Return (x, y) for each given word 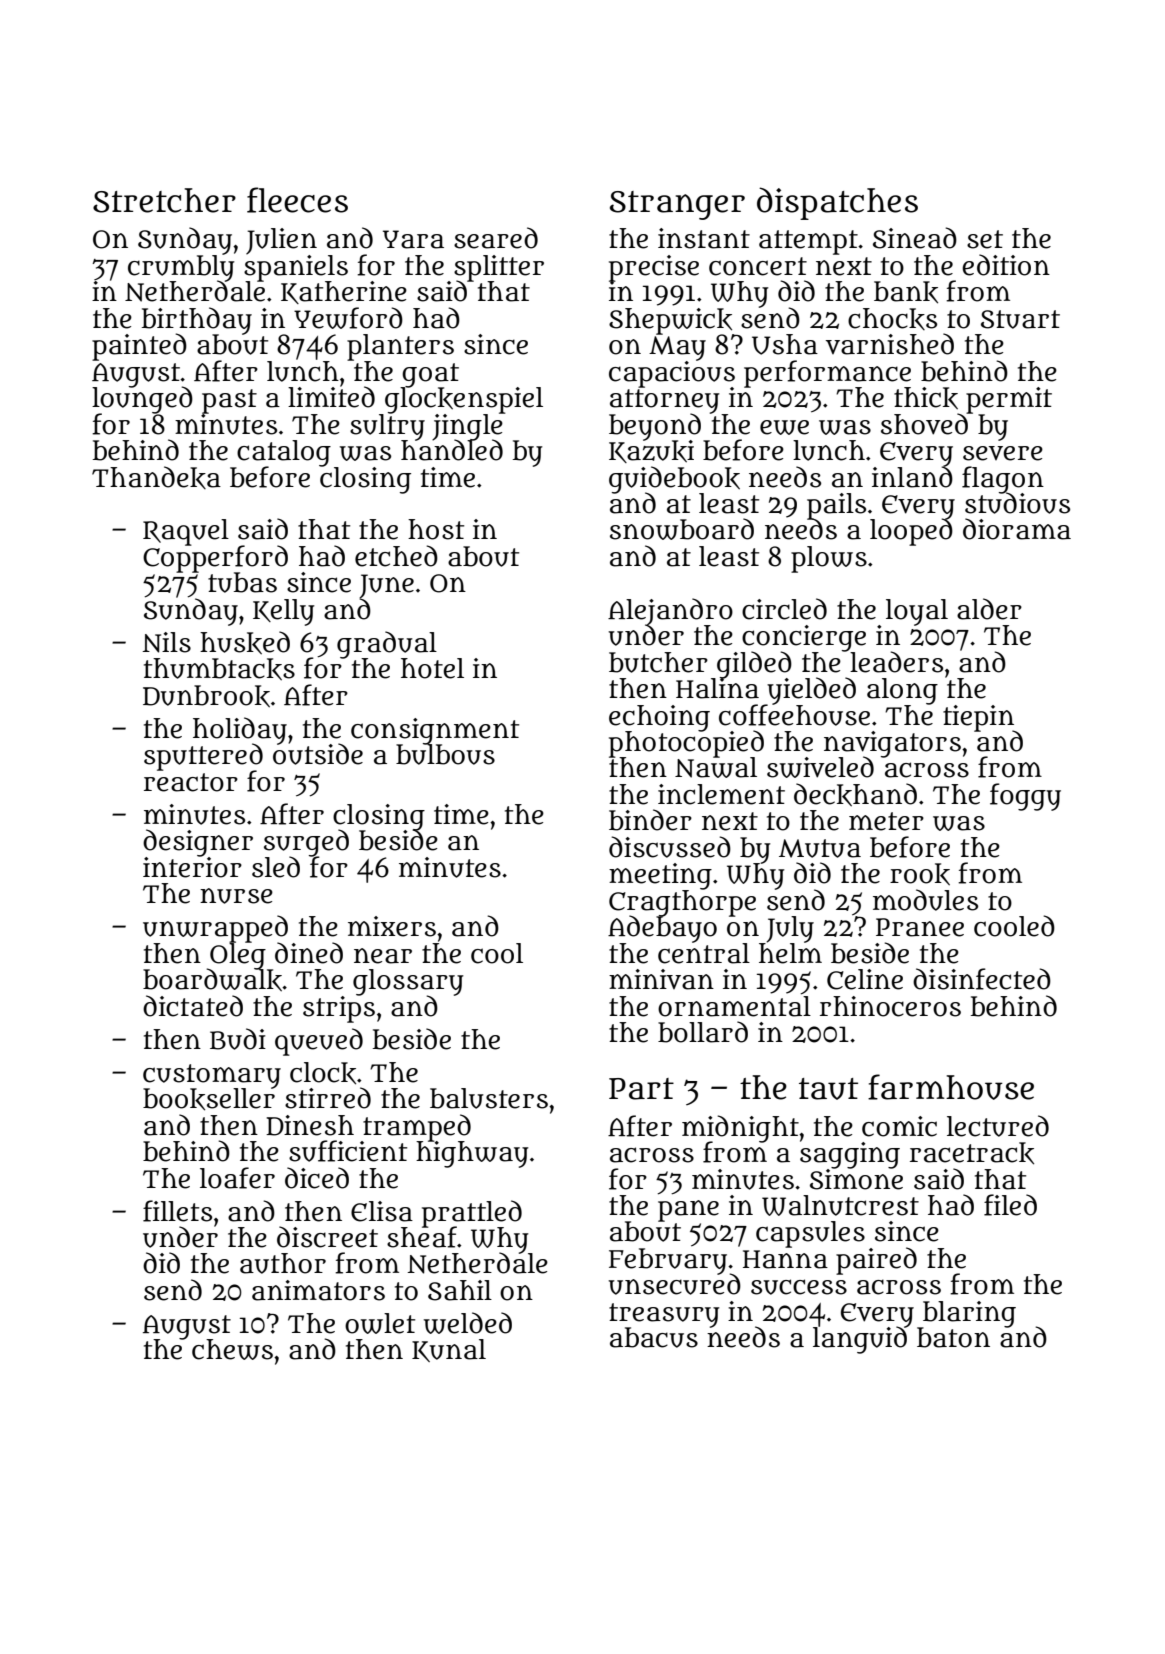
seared (496, 238)
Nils (167, 642)
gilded (754, 664)
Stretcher (164, 200)
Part (641, 1089)
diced (317, 1178)
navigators (892, 744)
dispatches (837, 203)
